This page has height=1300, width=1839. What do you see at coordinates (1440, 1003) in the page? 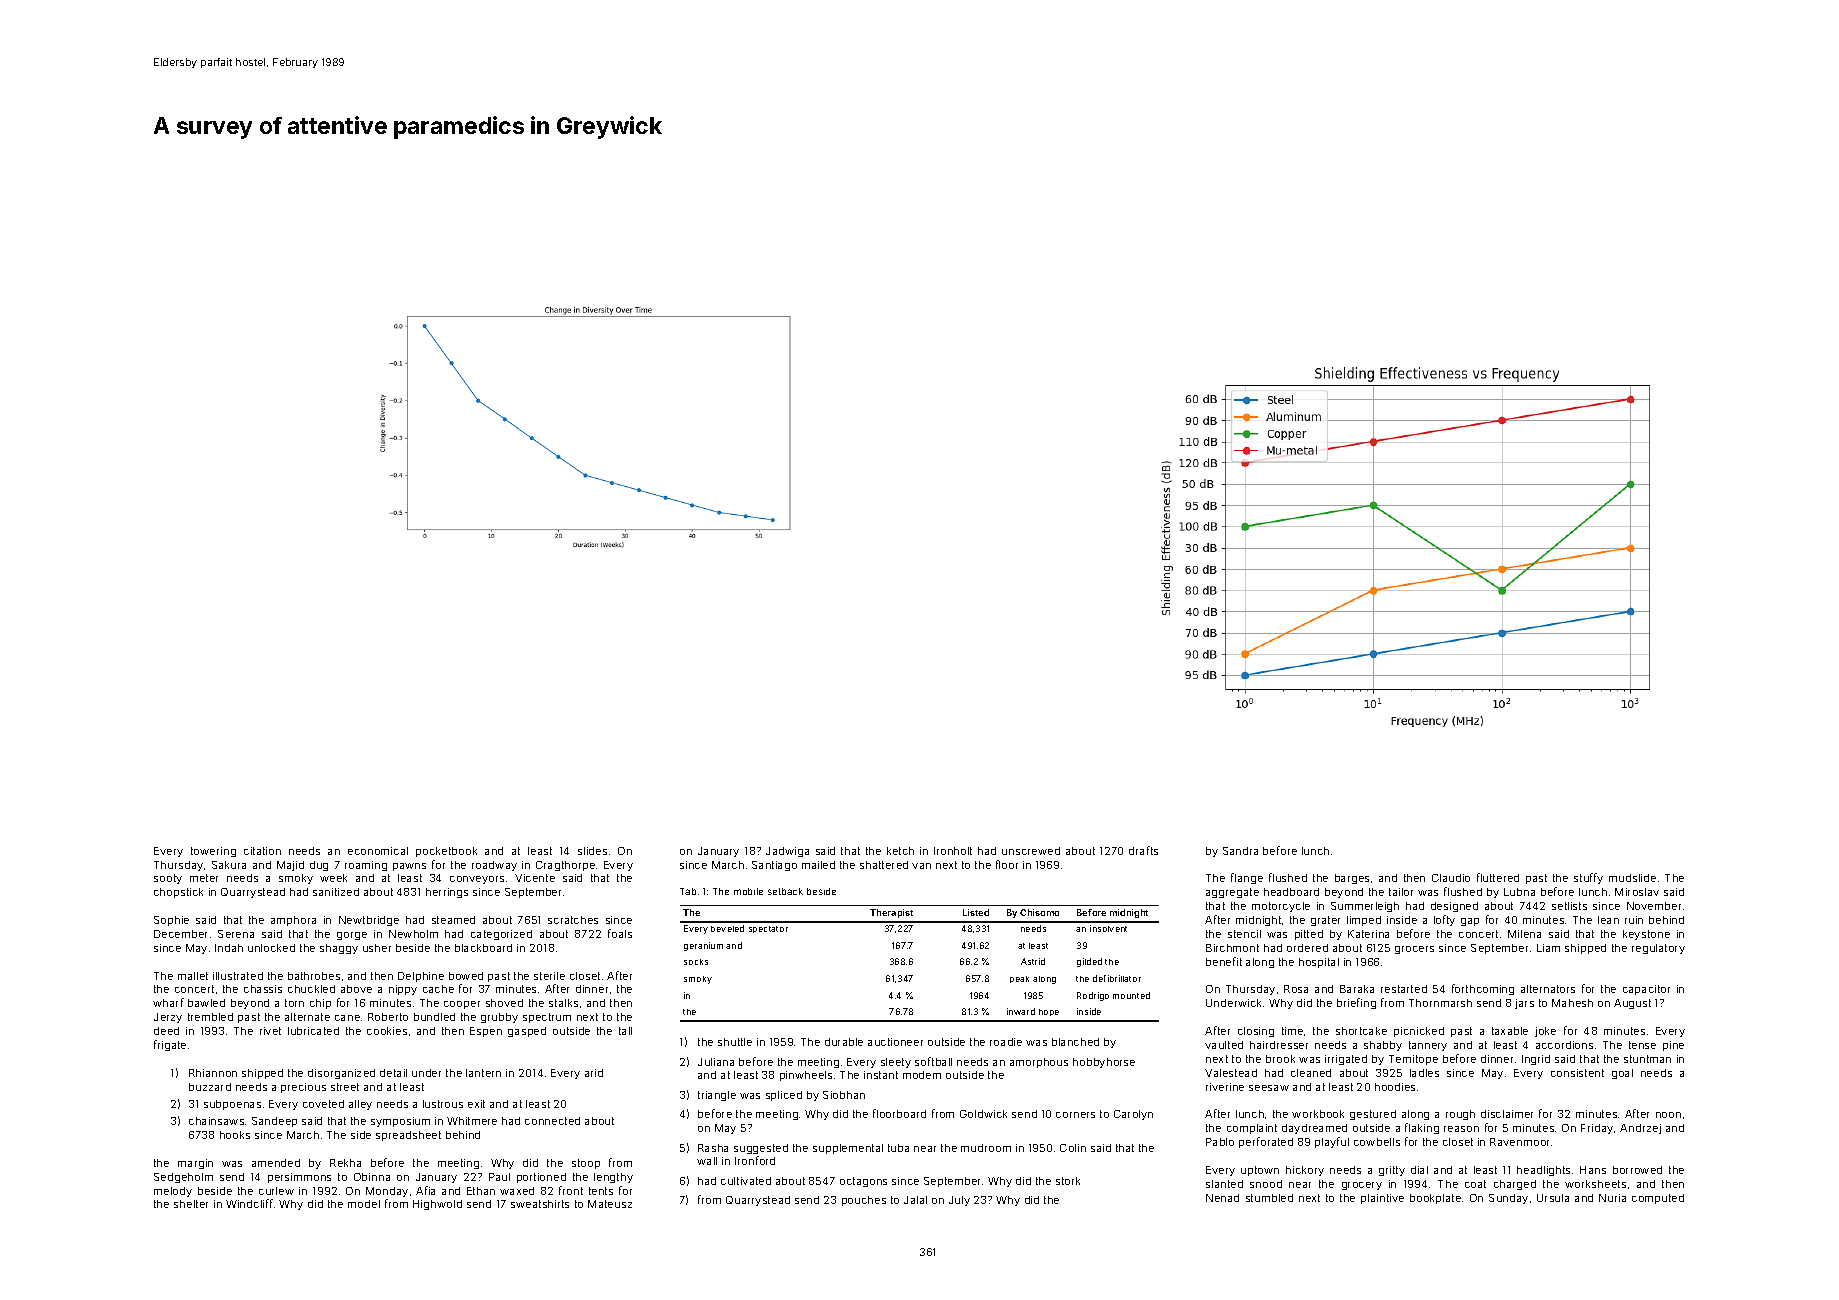
I see `Thornmarsh` at bounding box center [1440, 1003].
